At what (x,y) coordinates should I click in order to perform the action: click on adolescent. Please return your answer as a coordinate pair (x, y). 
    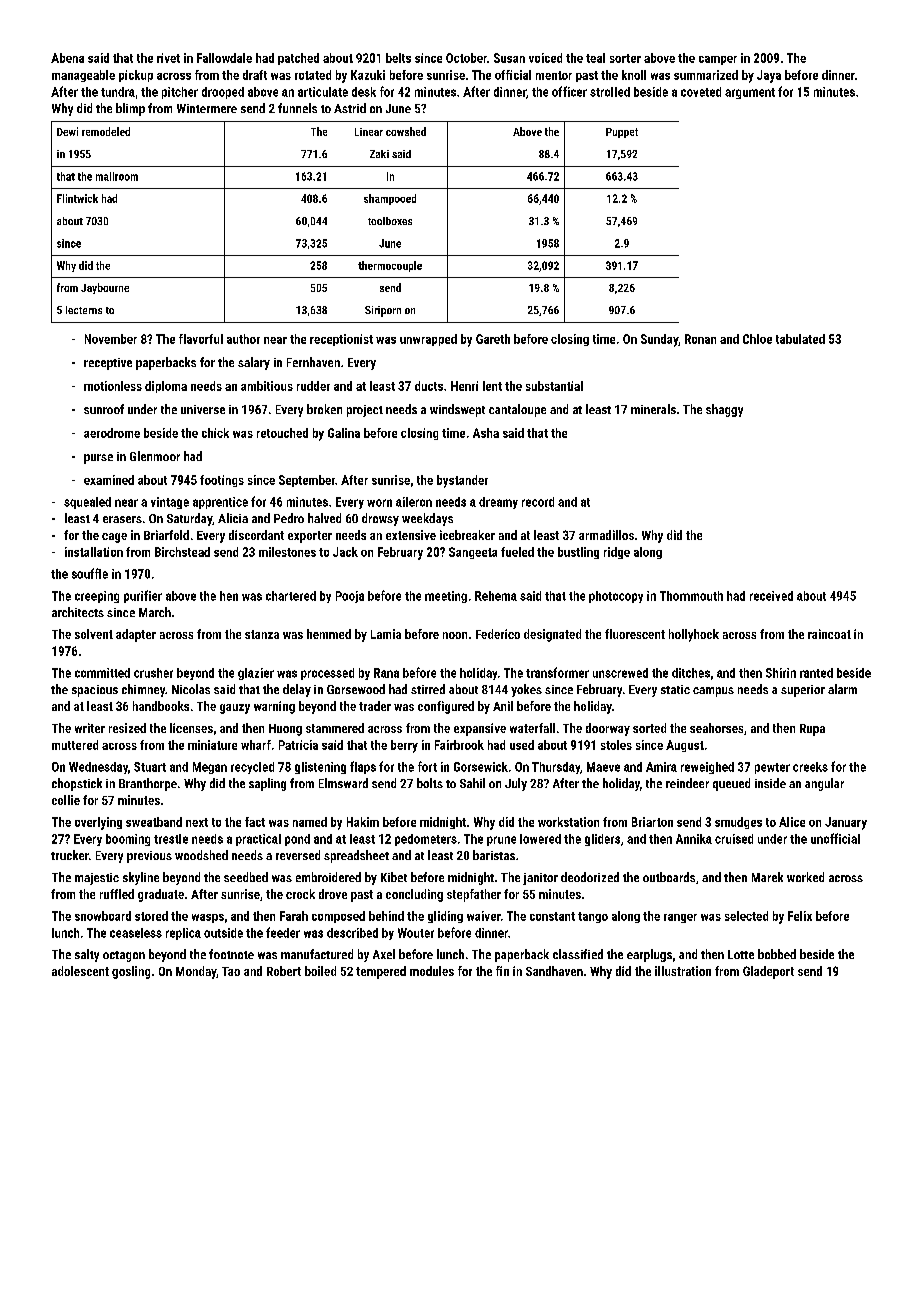
    Looking at the image, I should click on (80, 971).
